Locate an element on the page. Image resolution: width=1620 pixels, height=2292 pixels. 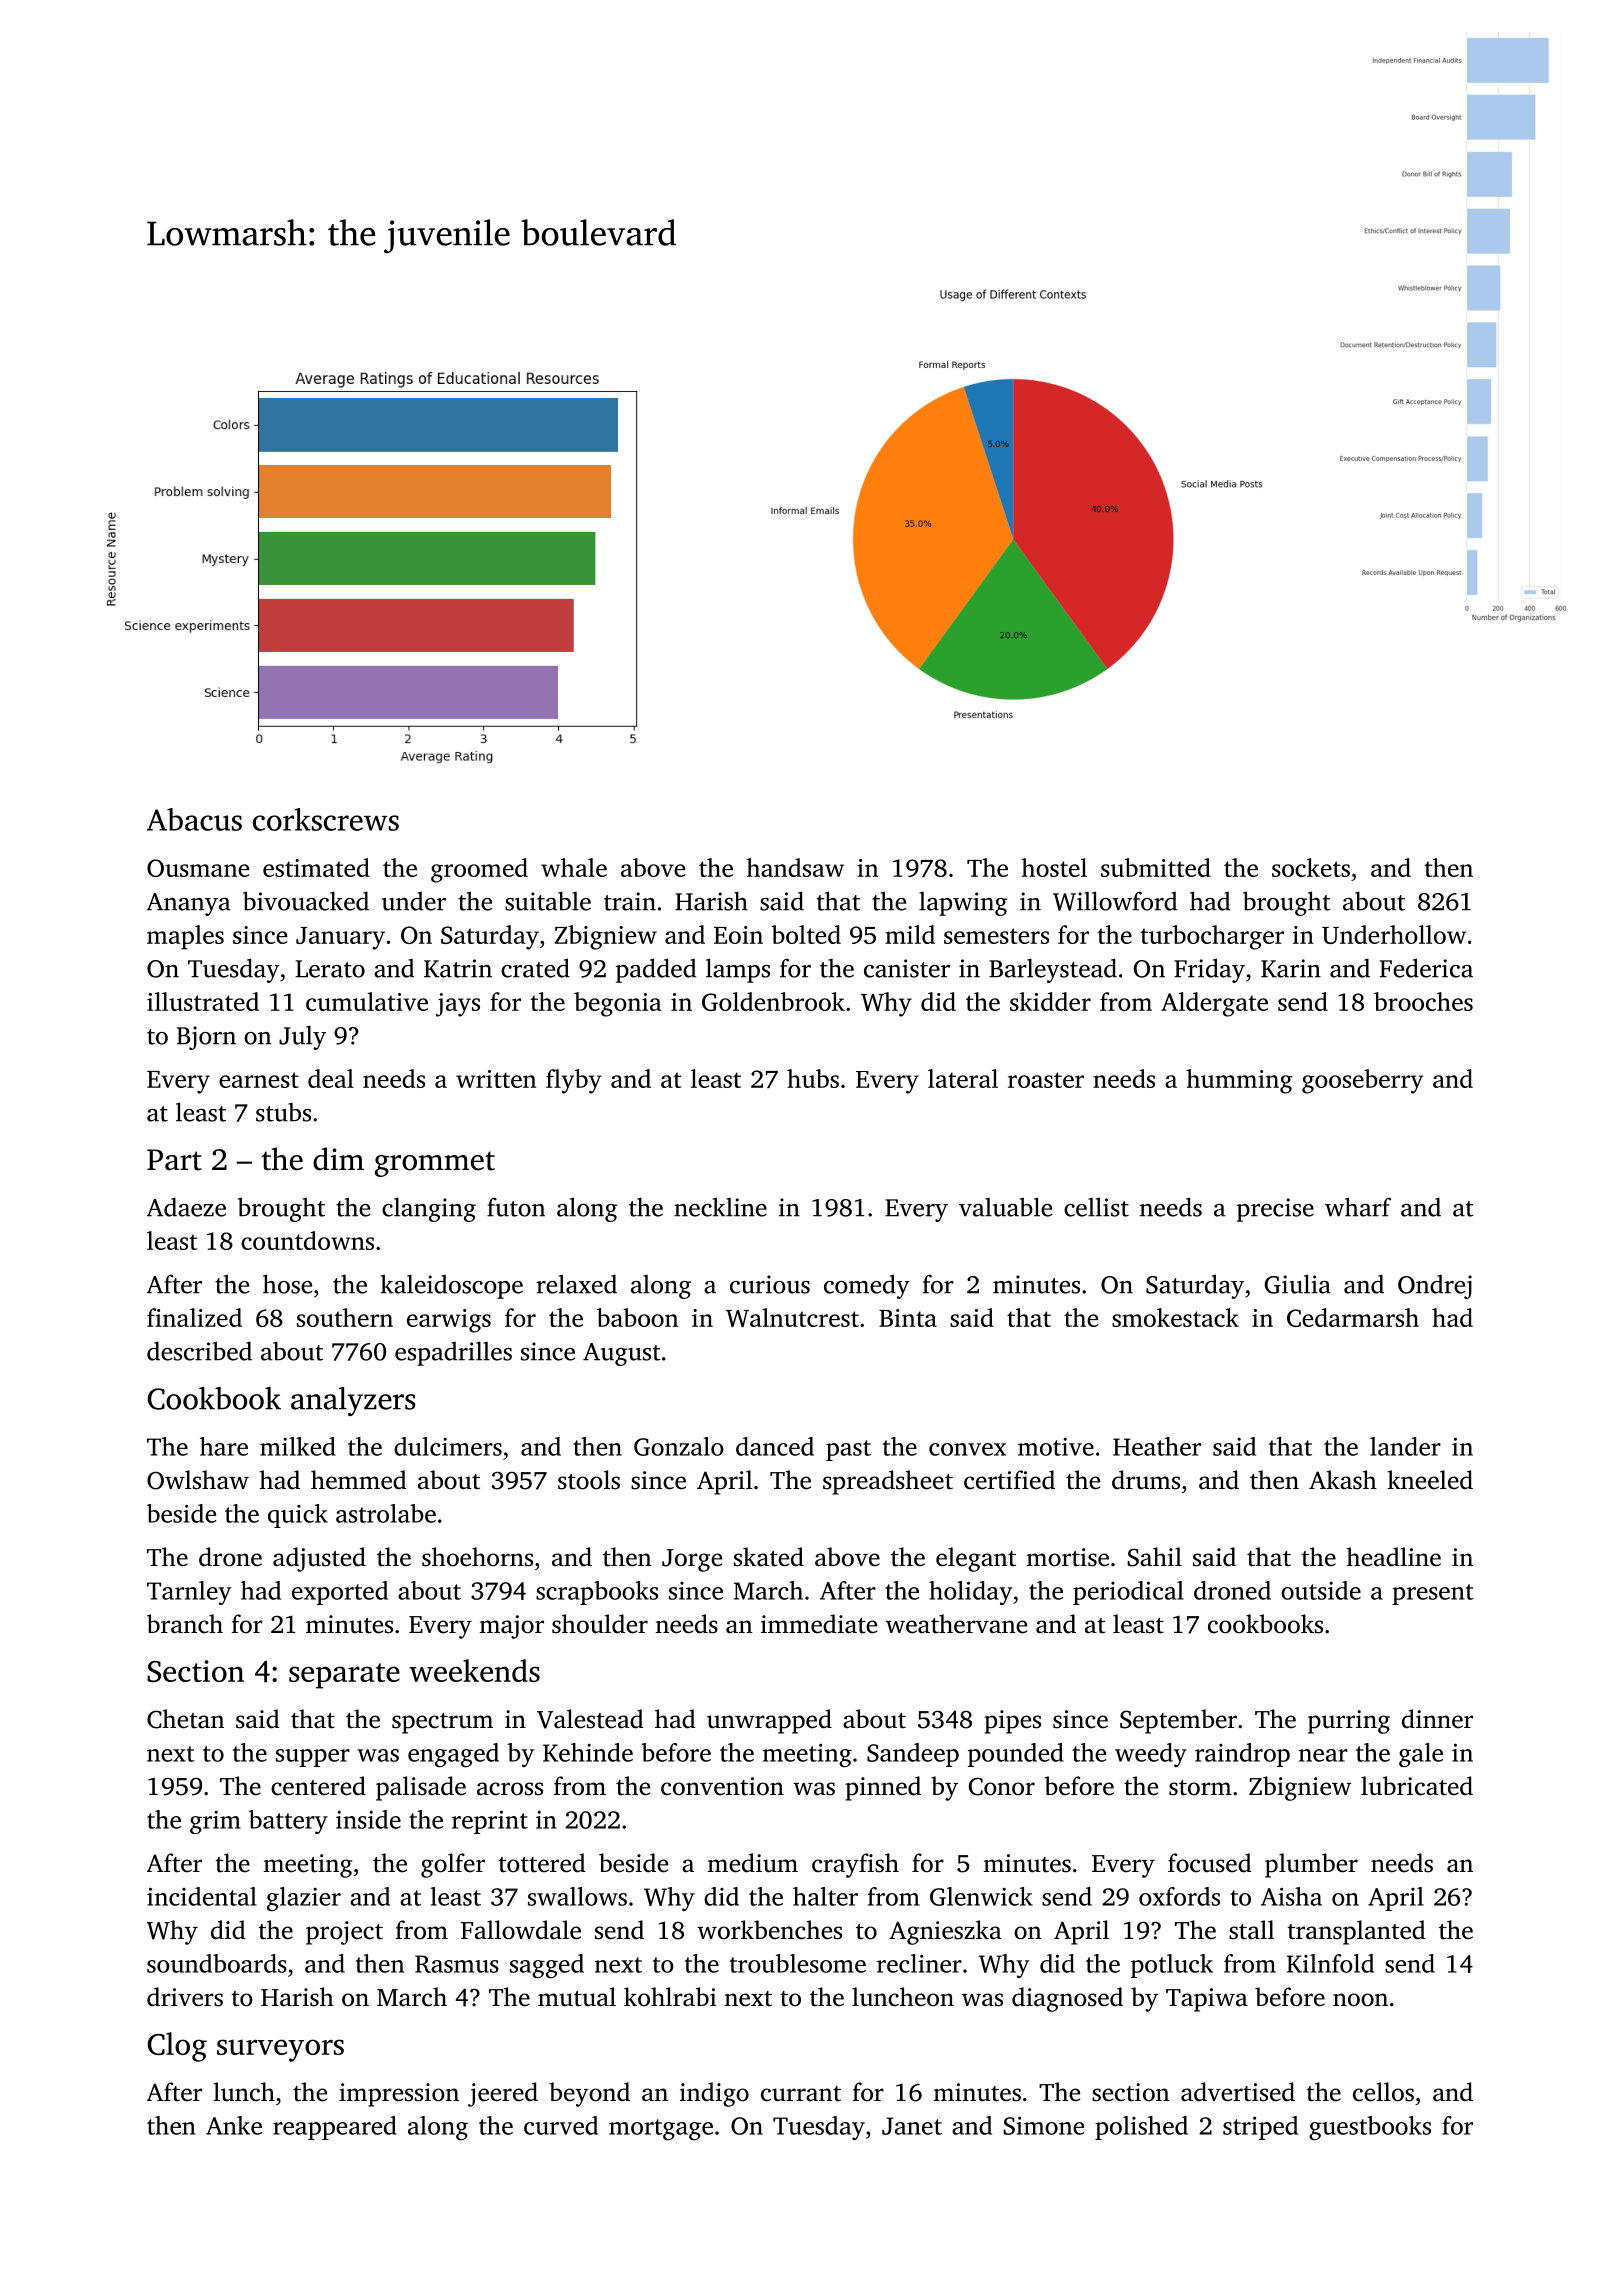
Chetan is located at coordinates (185, 1719).
